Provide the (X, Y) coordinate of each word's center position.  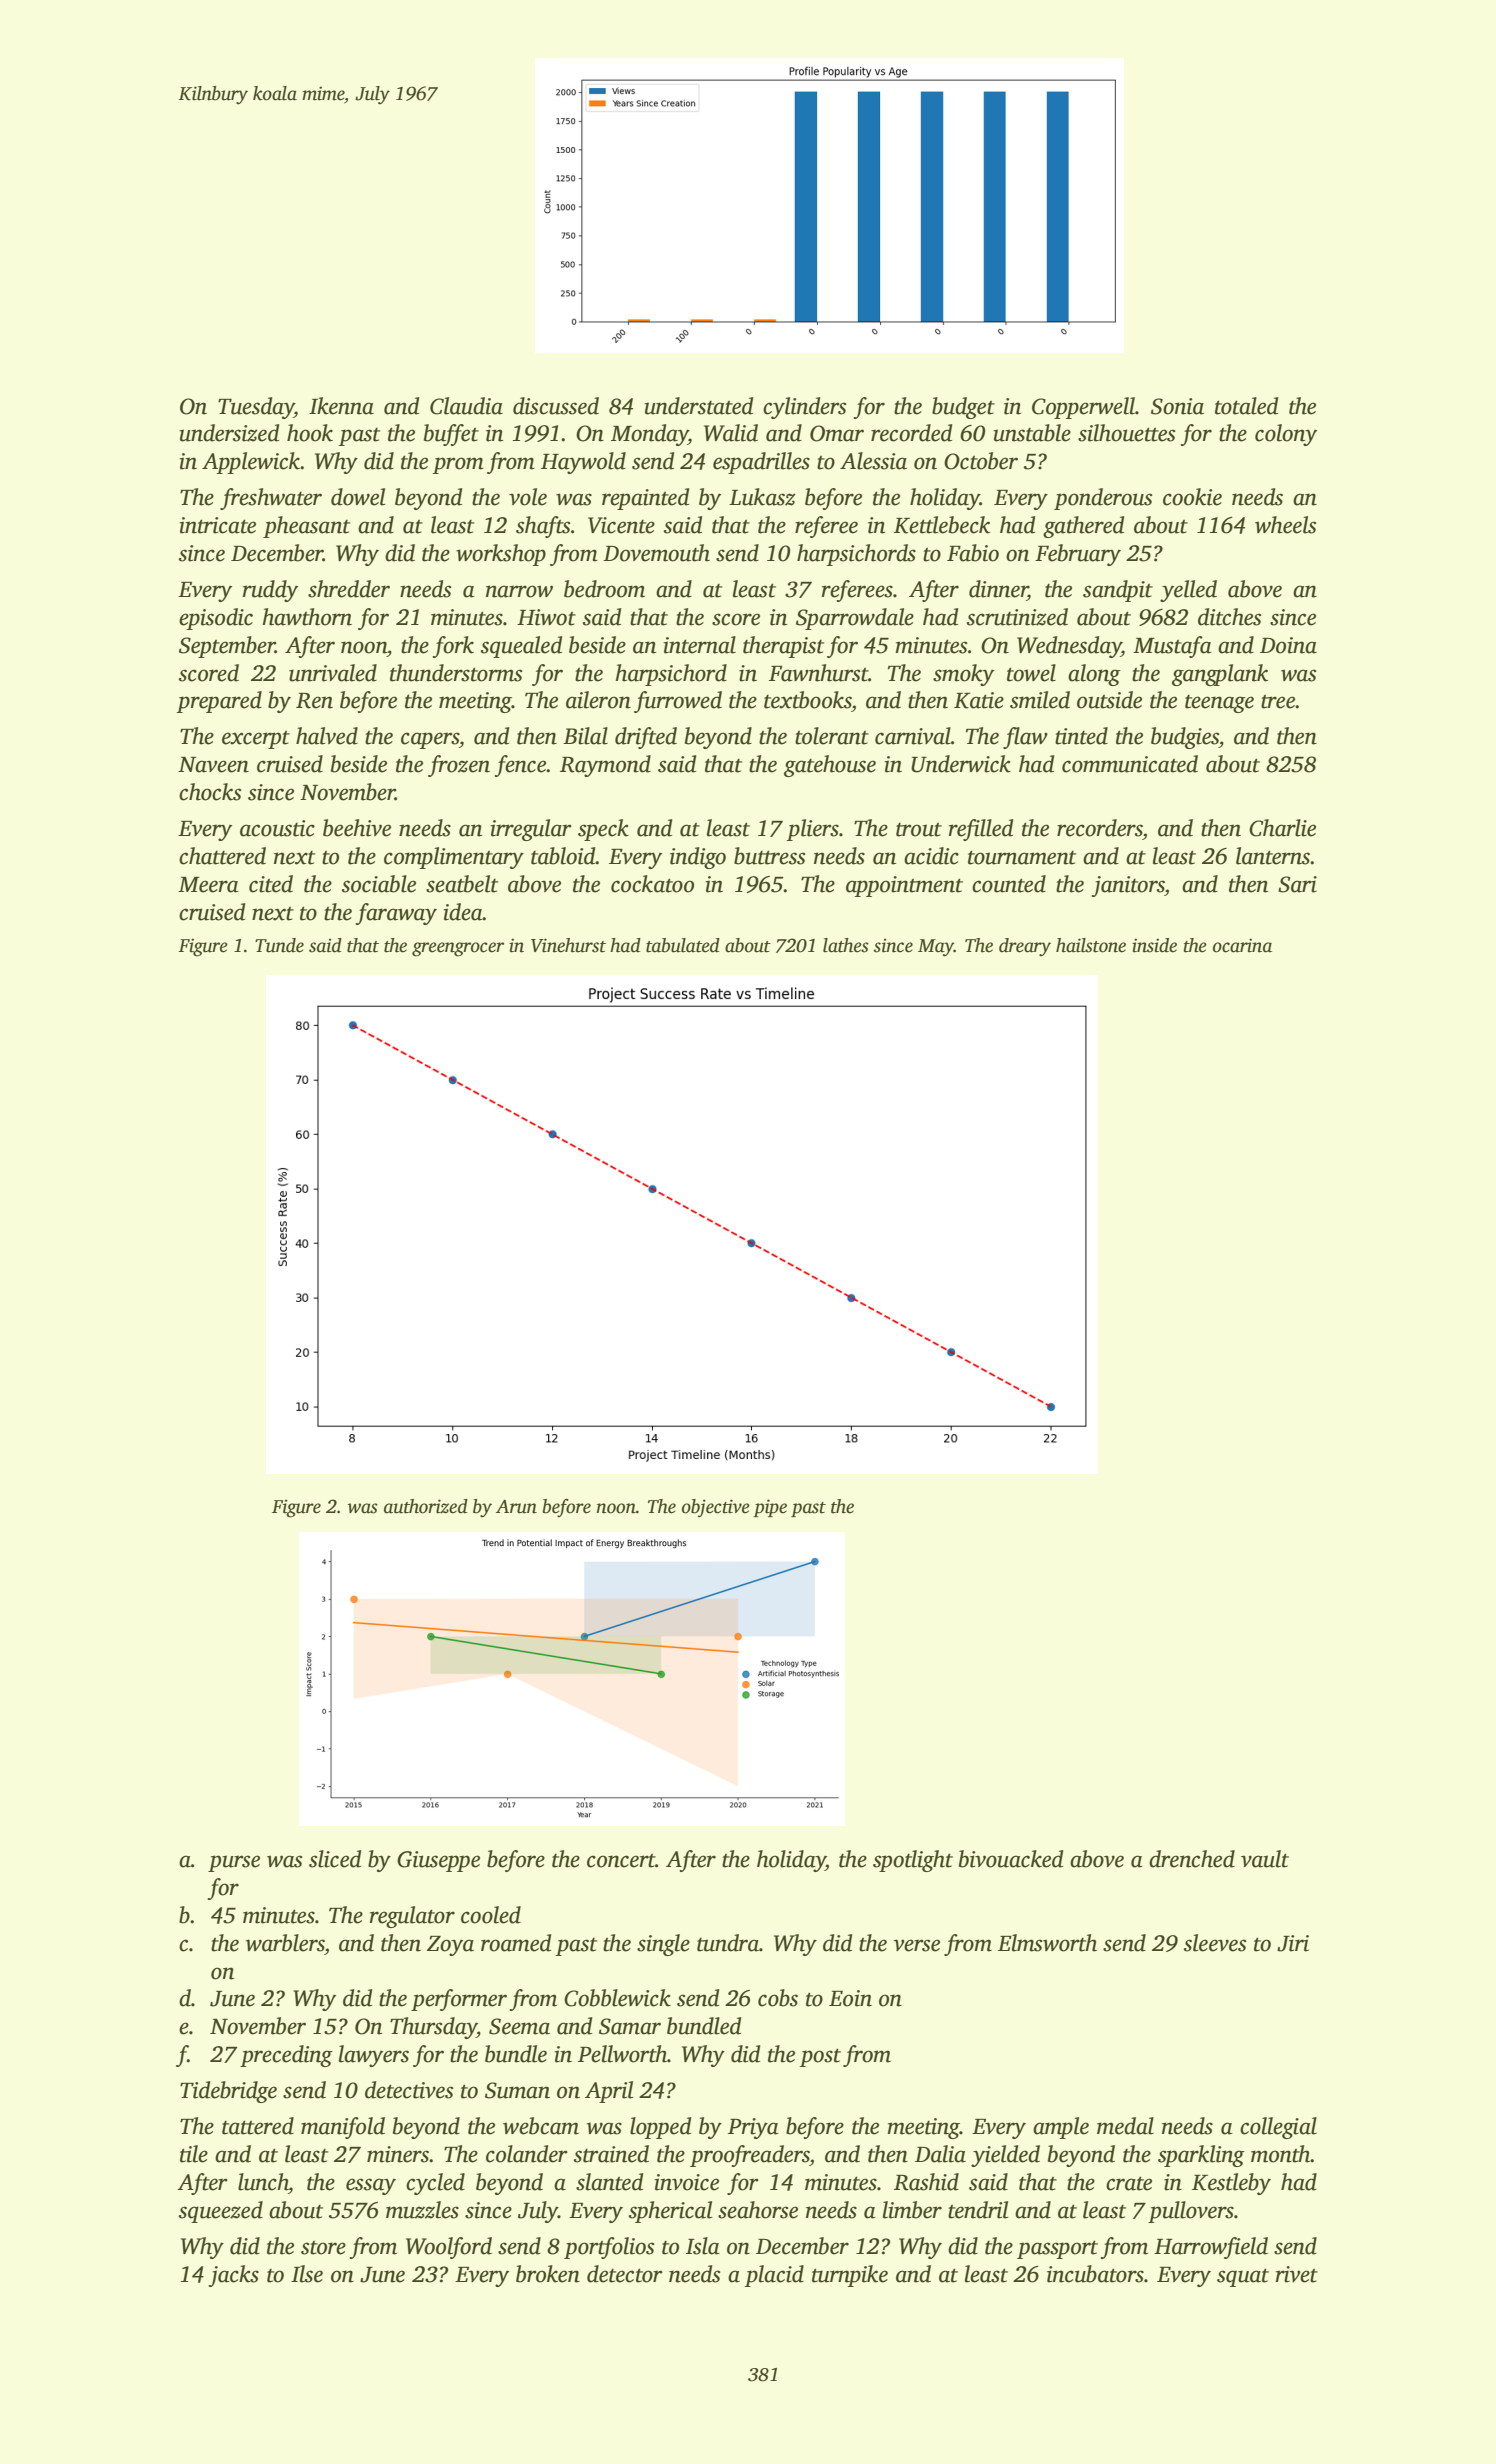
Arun (516, 1507)
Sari (1297, 884)
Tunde (279, 945)
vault (1265, 1859)
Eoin (850, 1998)
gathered (1083, 527)
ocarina (1242, 945)
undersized (229, 433)
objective (716, 1508)
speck (603, 830)
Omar (837, 433)
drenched (1192, 1859)
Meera (208, 885)
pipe (770, 1508)
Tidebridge (228, 2092)
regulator (412, 1917)
